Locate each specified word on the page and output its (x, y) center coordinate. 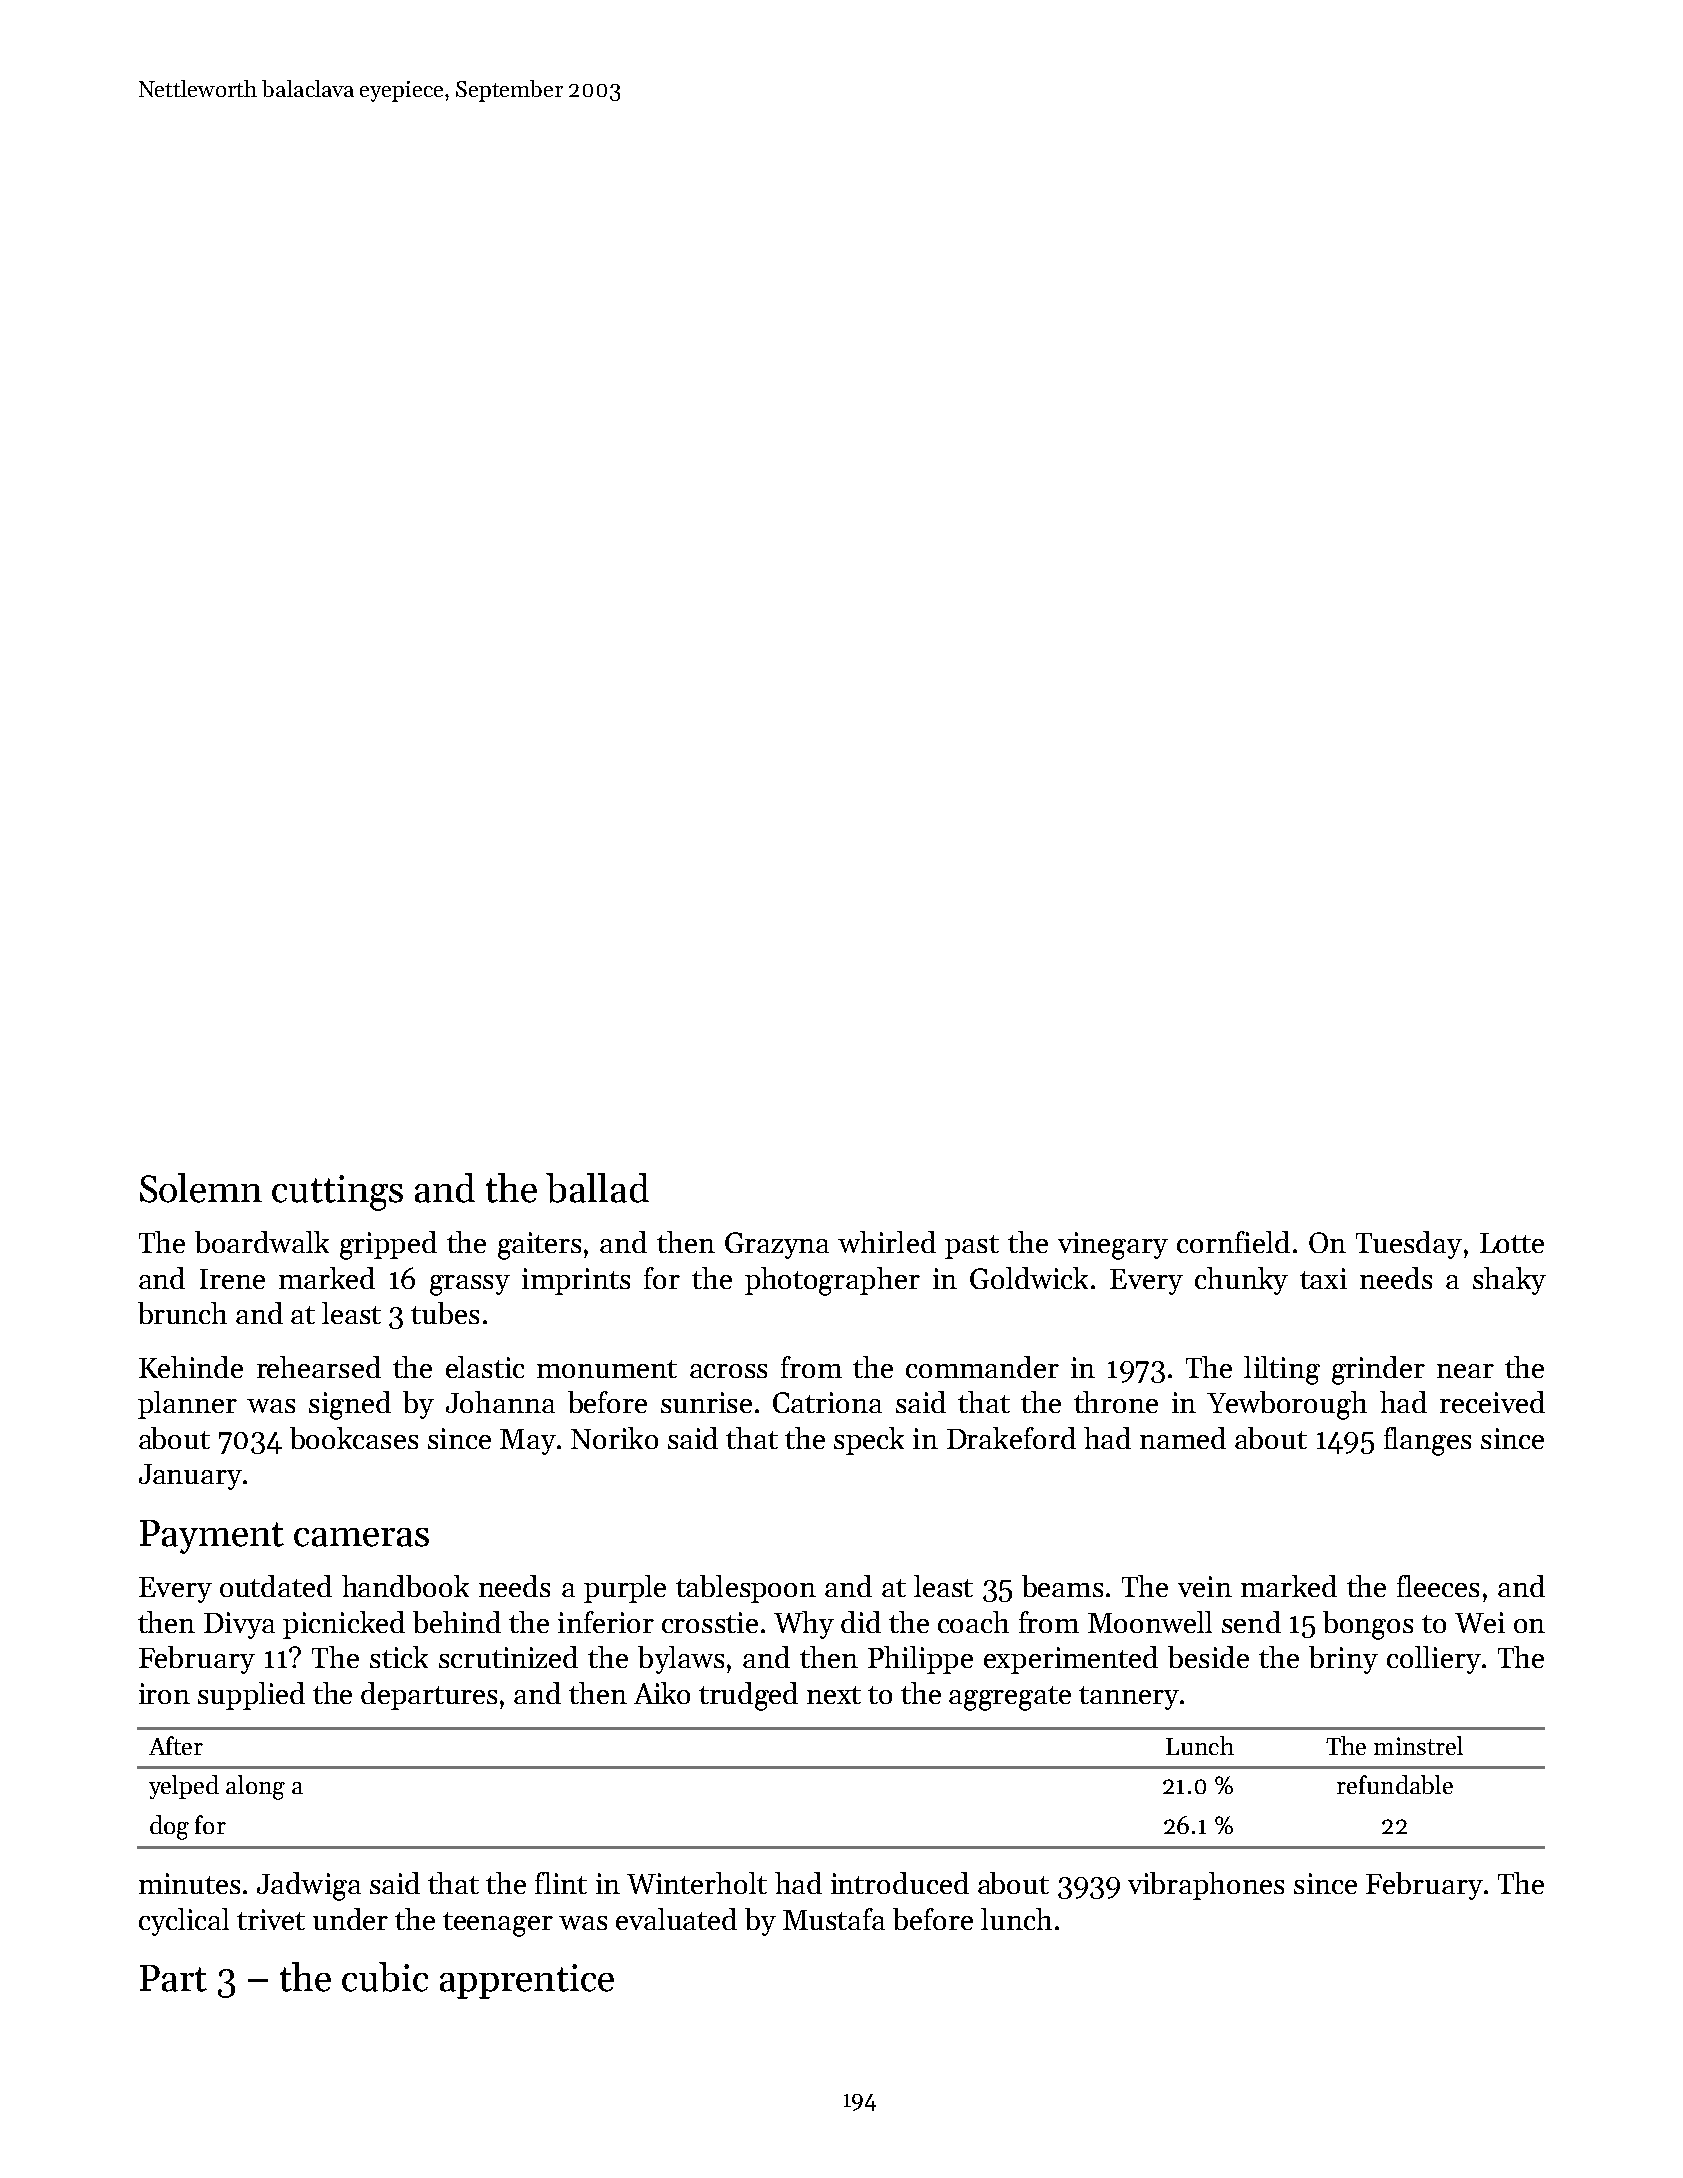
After (176, 1745)
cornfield (1233, 1242)
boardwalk (262, 1242)
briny (1343, 1660)
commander (982, 1367)
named (1183, 1438)
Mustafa (834, 1919)
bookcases (354, 1438)
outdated (276, 1586)
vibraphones (1206, 1886)
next (834, 1695)
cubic (385, 1977)
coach (973, 1622)
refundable (1395, 1784)
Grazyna (777, 1245)
